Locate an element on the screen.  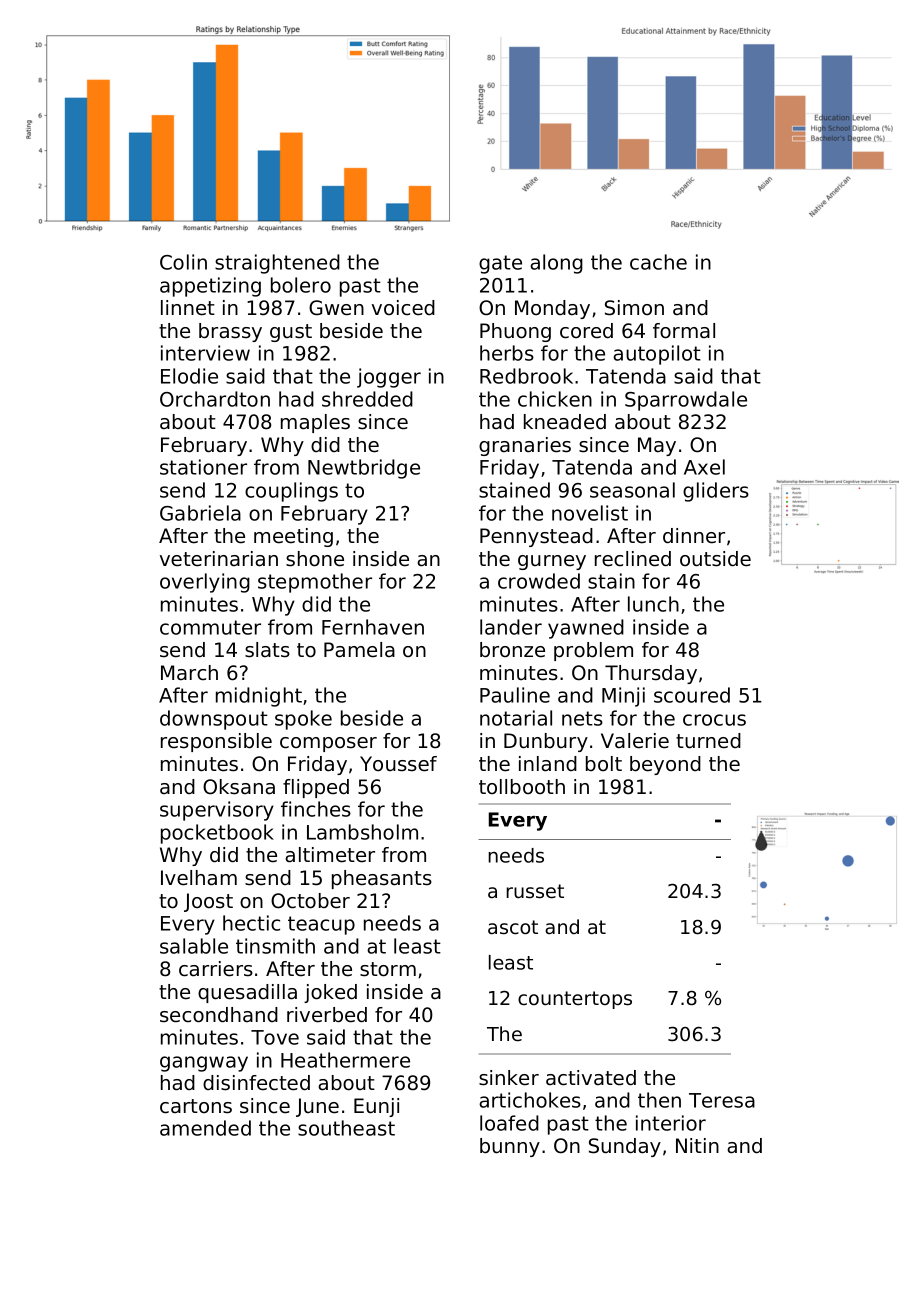
Sparrowdale is located at coordinates (686, 401).
